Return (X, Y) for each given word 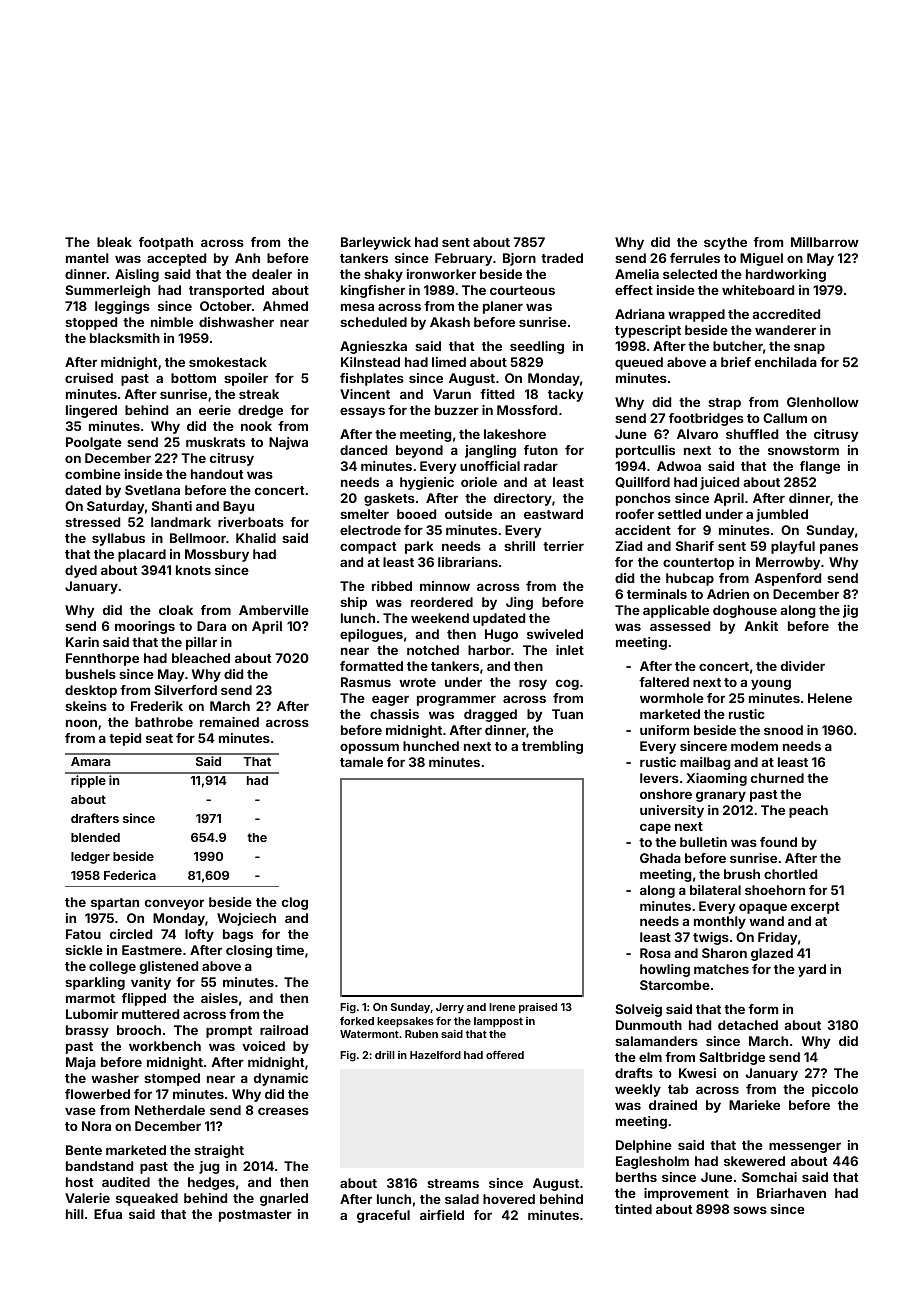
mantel (87, 258)
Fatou (83, 934)
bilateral (715, 890)
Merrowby (788, 563)
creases (283, 1111)
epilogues (371, 635)
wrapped (696, 315)
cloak (176, 610)
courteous (522, 290)
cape (655, 828)
